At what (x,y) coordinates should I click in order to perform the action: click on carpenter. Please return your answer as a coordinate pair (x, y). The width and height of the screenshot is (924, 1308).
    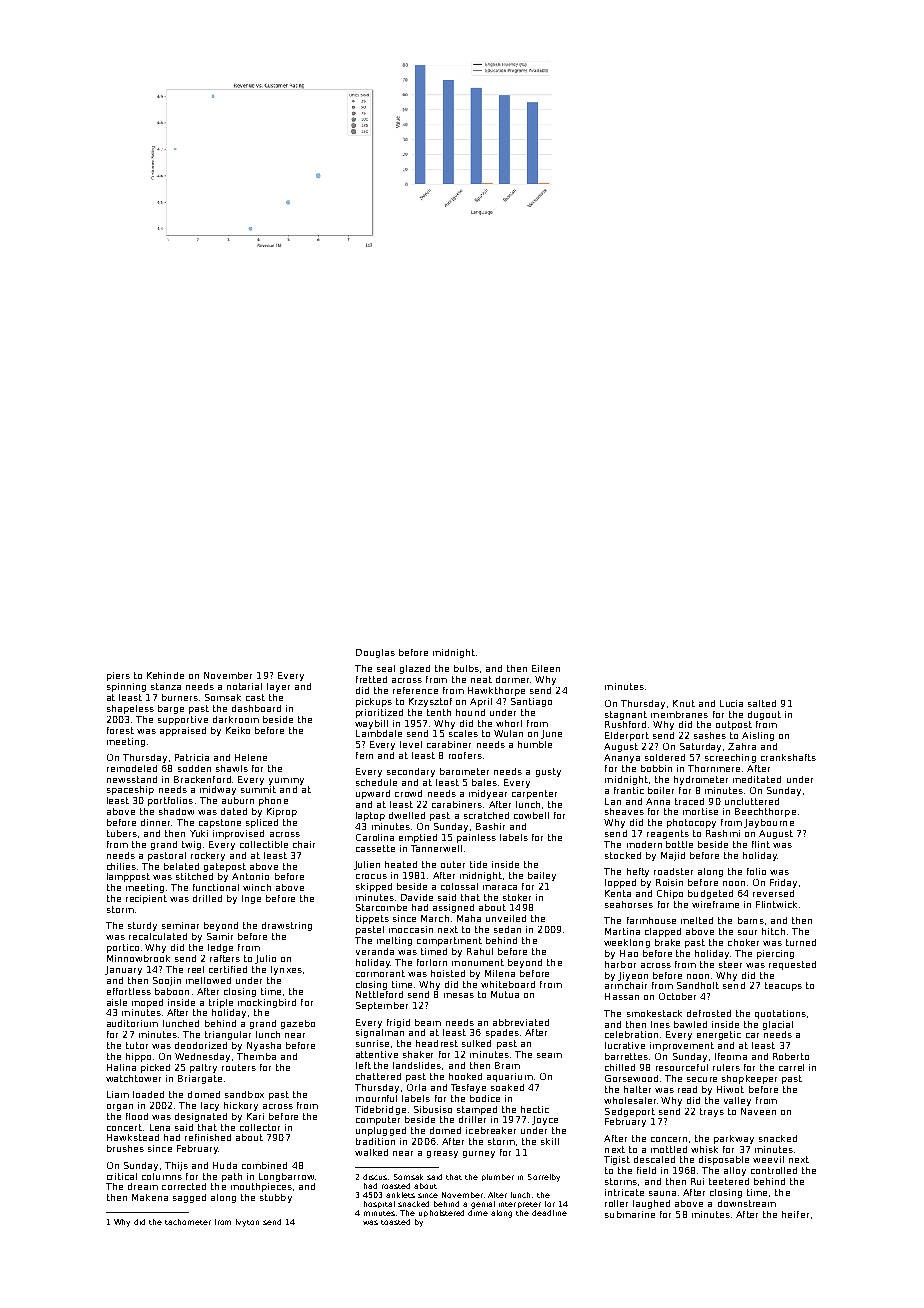
    Looking at the image, I should click on (534, 794).
